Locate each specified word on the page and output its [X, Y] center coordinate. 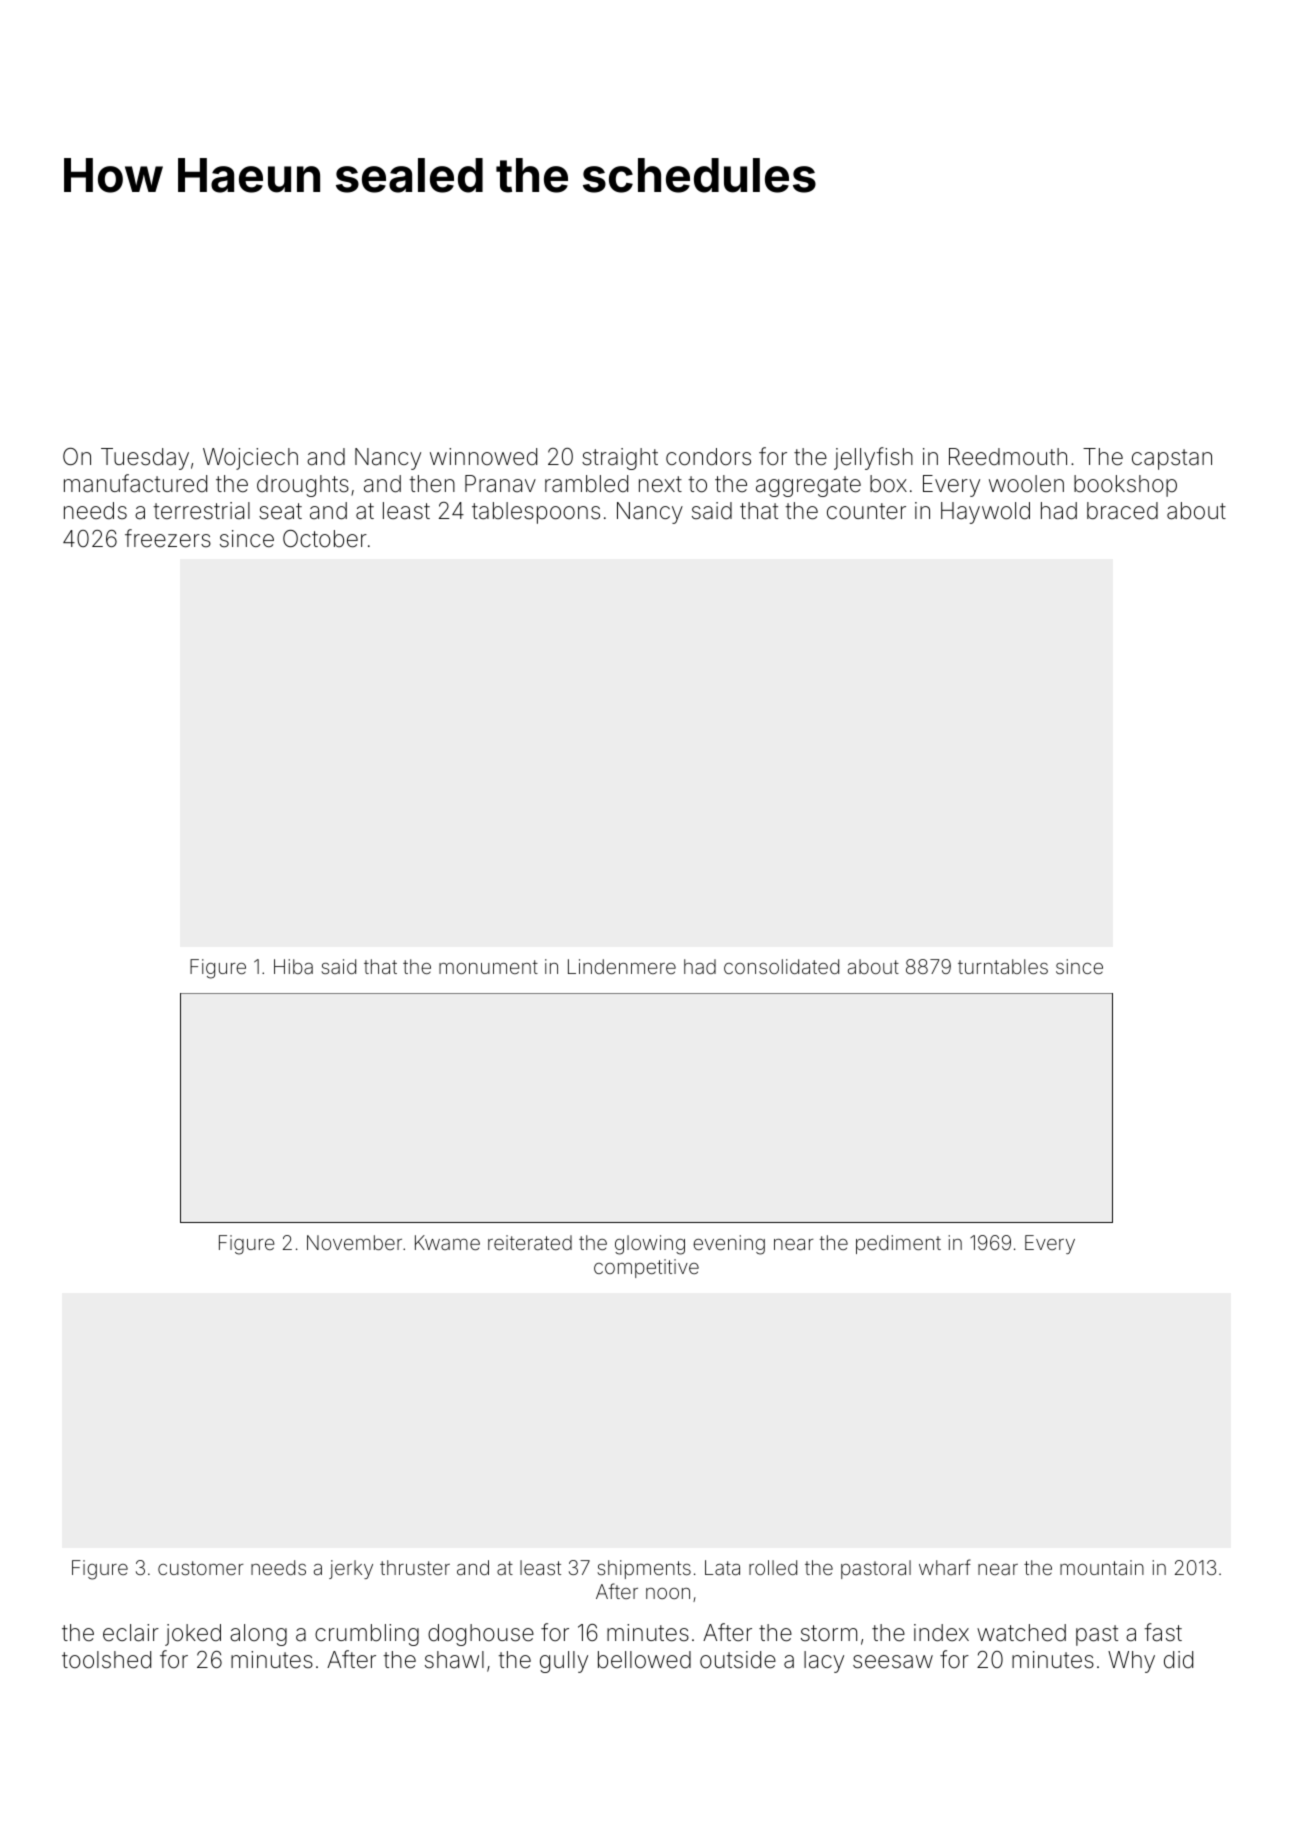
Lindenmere [622, 966]
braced [1122, 511]
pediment [898, 1244]
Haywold [985, 513]
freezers [168, 538]
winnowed [483, 456]
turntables [1003, 966]
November [354, 1242]
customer [201, 1568]
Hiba [293, 966]
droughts [303, 486]
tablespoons [536, 513]
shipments [644, 1569]
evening [729, 1245]
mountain [1102, 1567]
